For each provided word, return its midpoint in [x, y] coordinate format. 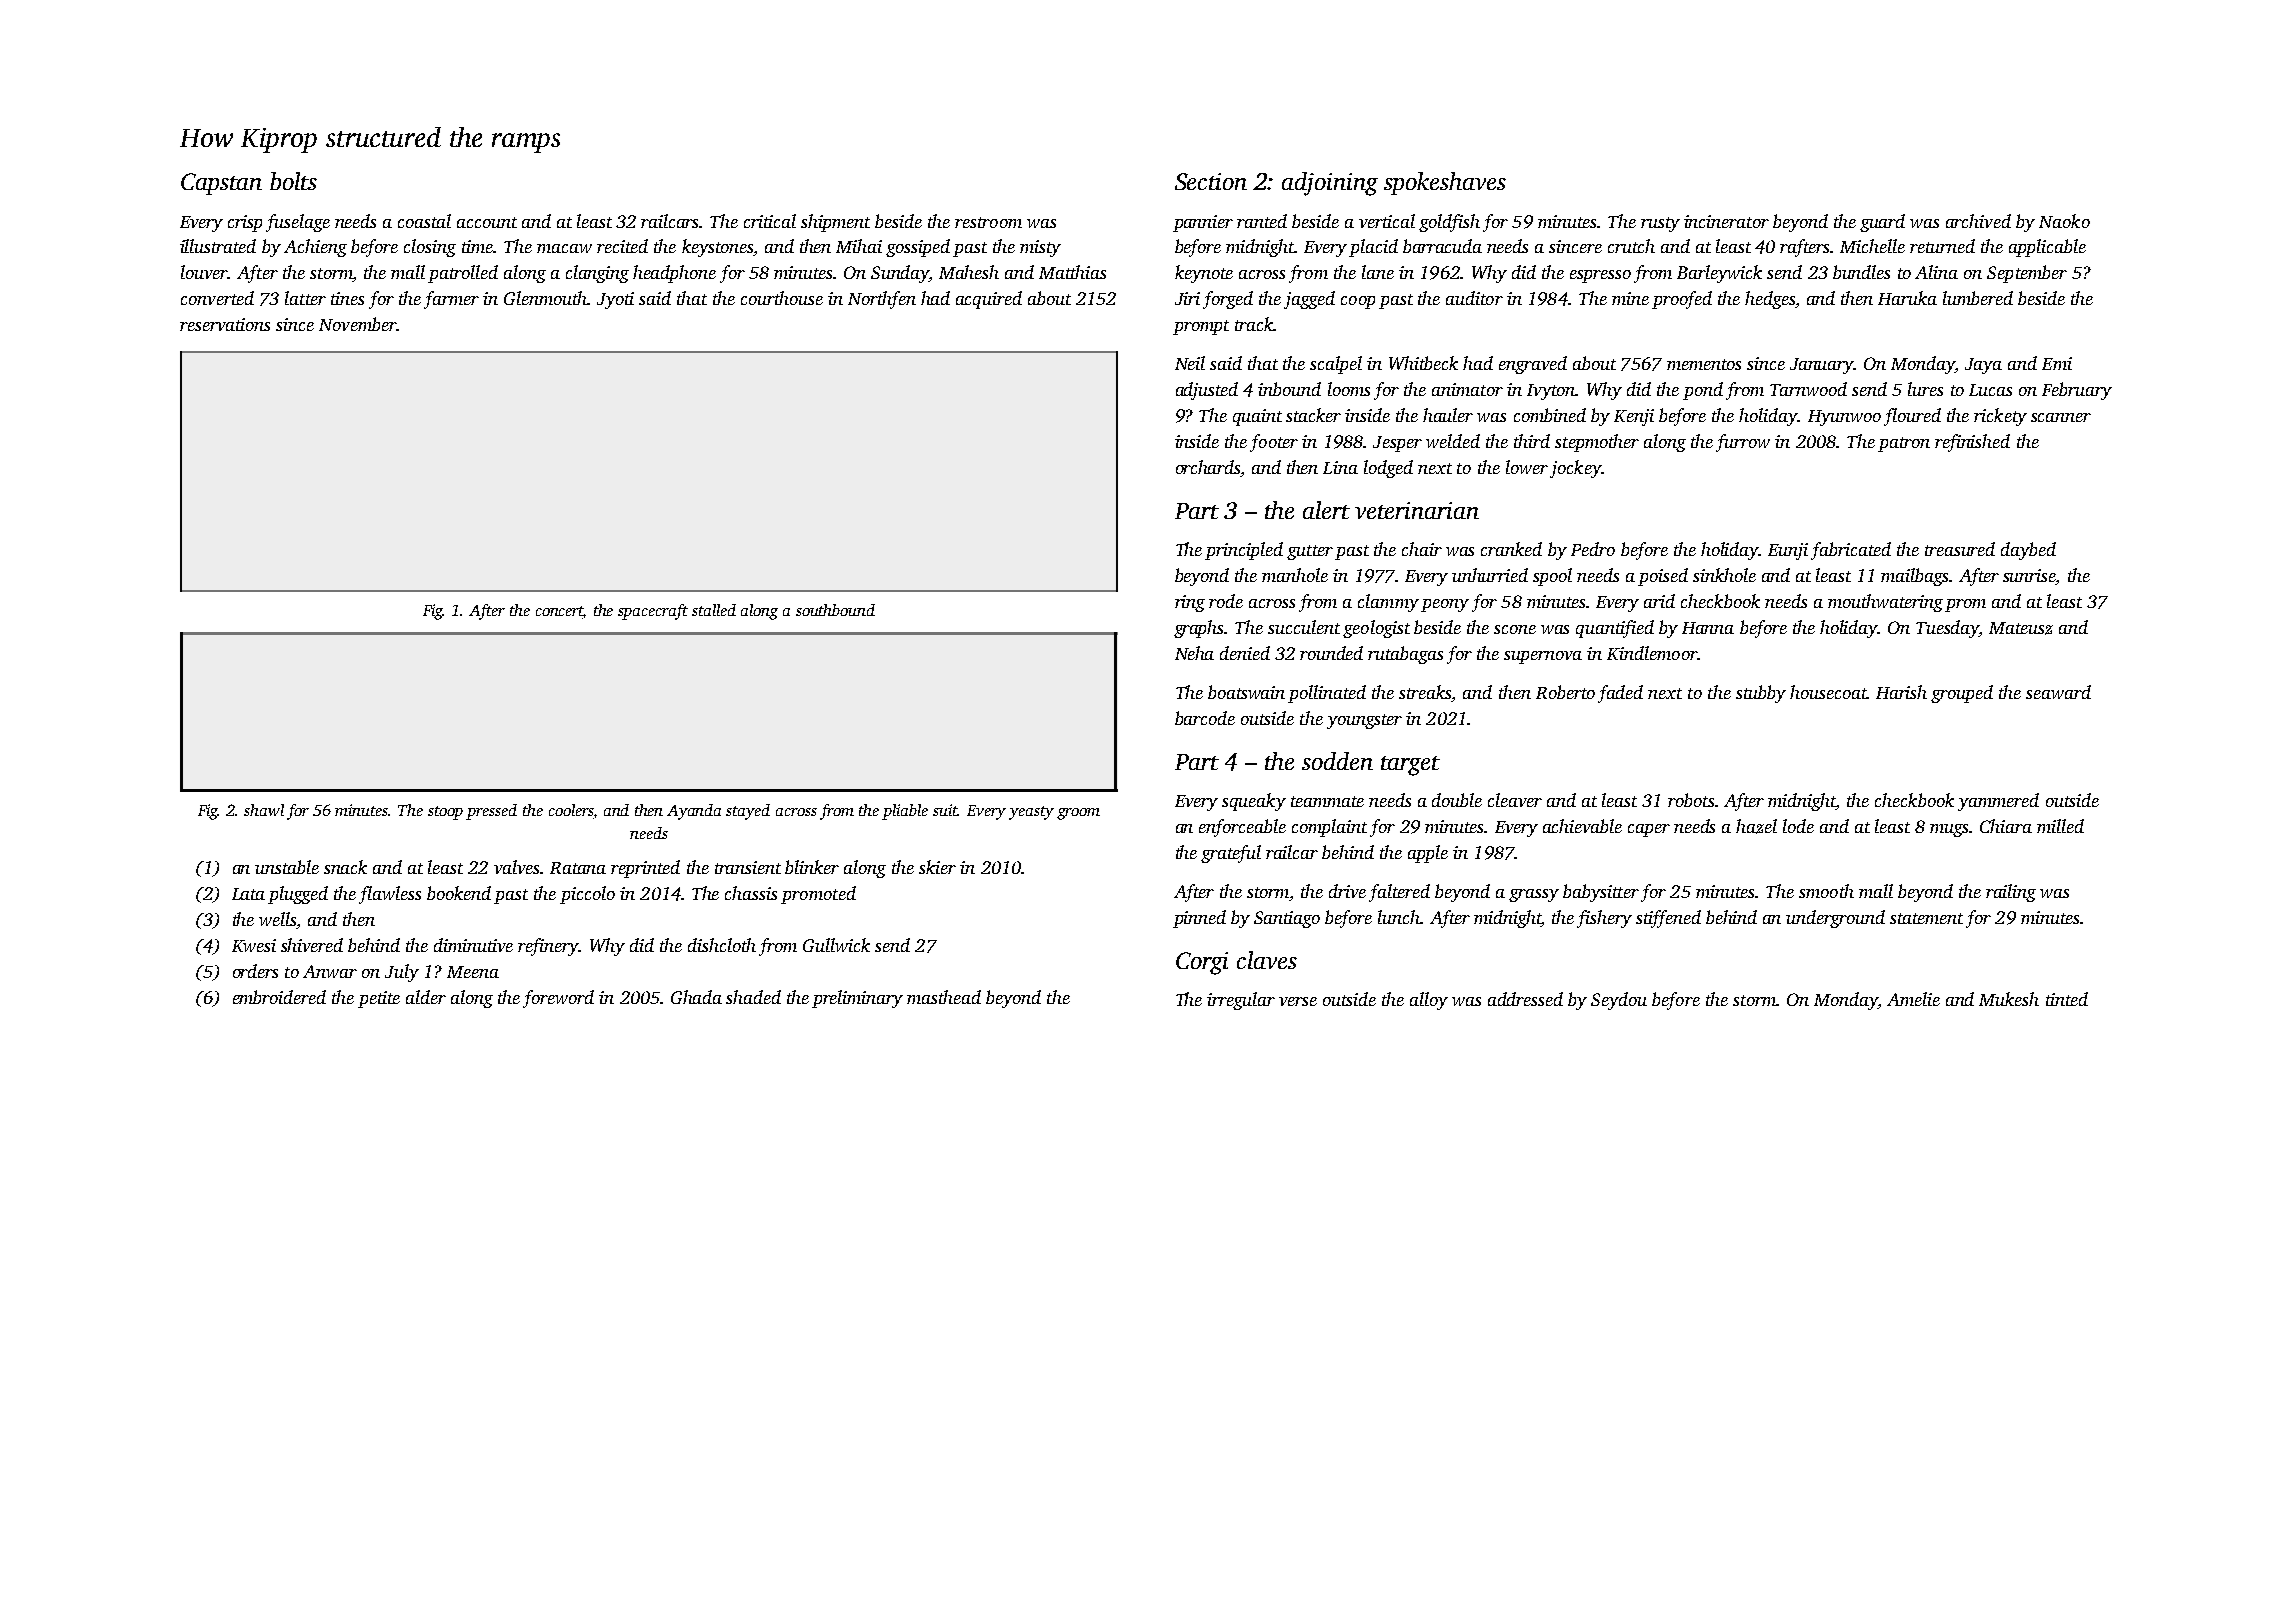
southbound [835, 610]
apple [1428, 854]
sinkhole [1724, 575]
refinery [548, 947]
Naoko [2064, 221]
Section [1211, 181]
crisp [245, 223]
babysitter [1601, 893]
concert [560, 611]
